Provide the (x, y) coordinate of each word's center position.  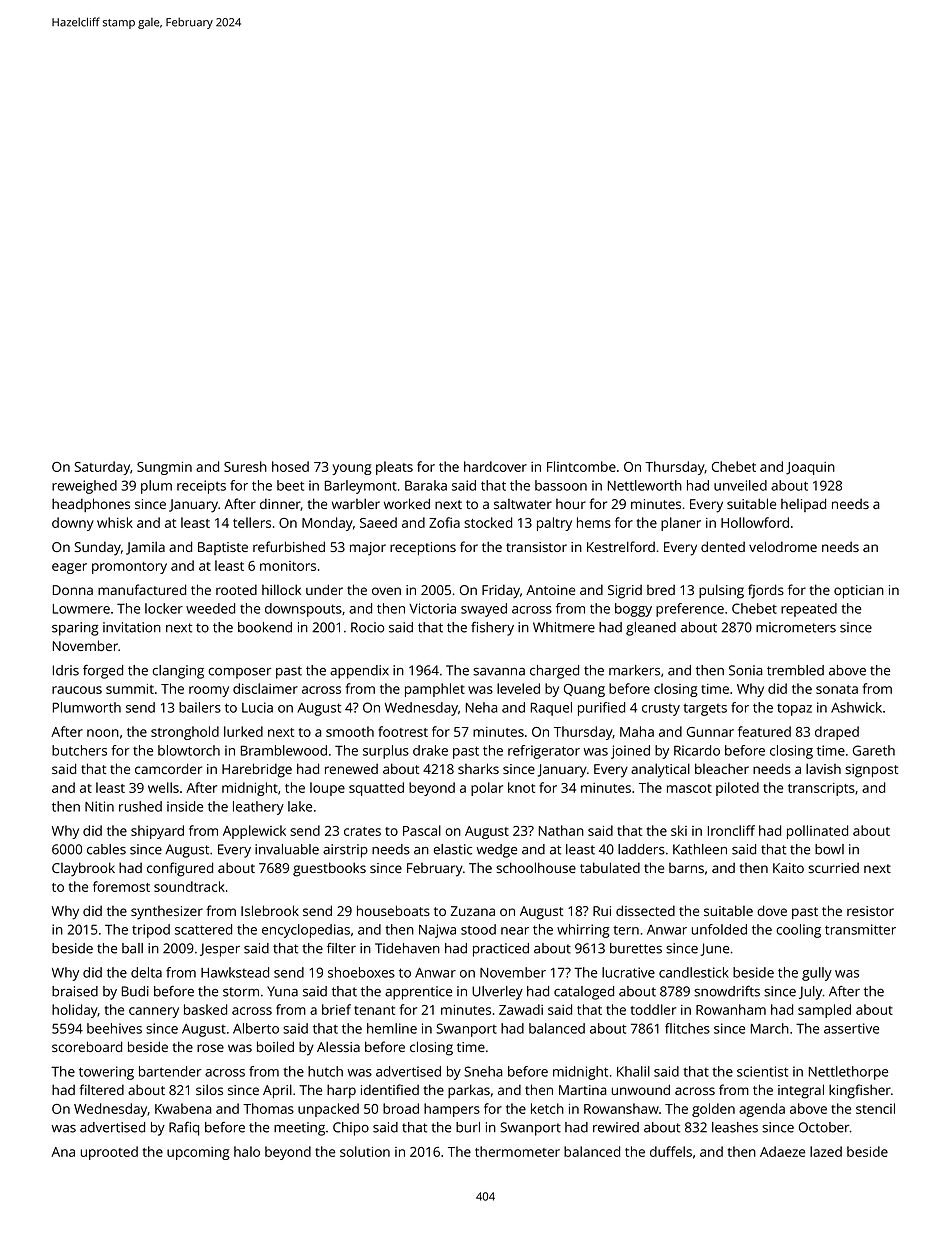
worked (407, 503)
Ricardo (697, 750)
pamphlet (435, 690)
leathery (258, 808)
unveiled (740, 485)
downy (73, 524)
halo (247, 1151)
